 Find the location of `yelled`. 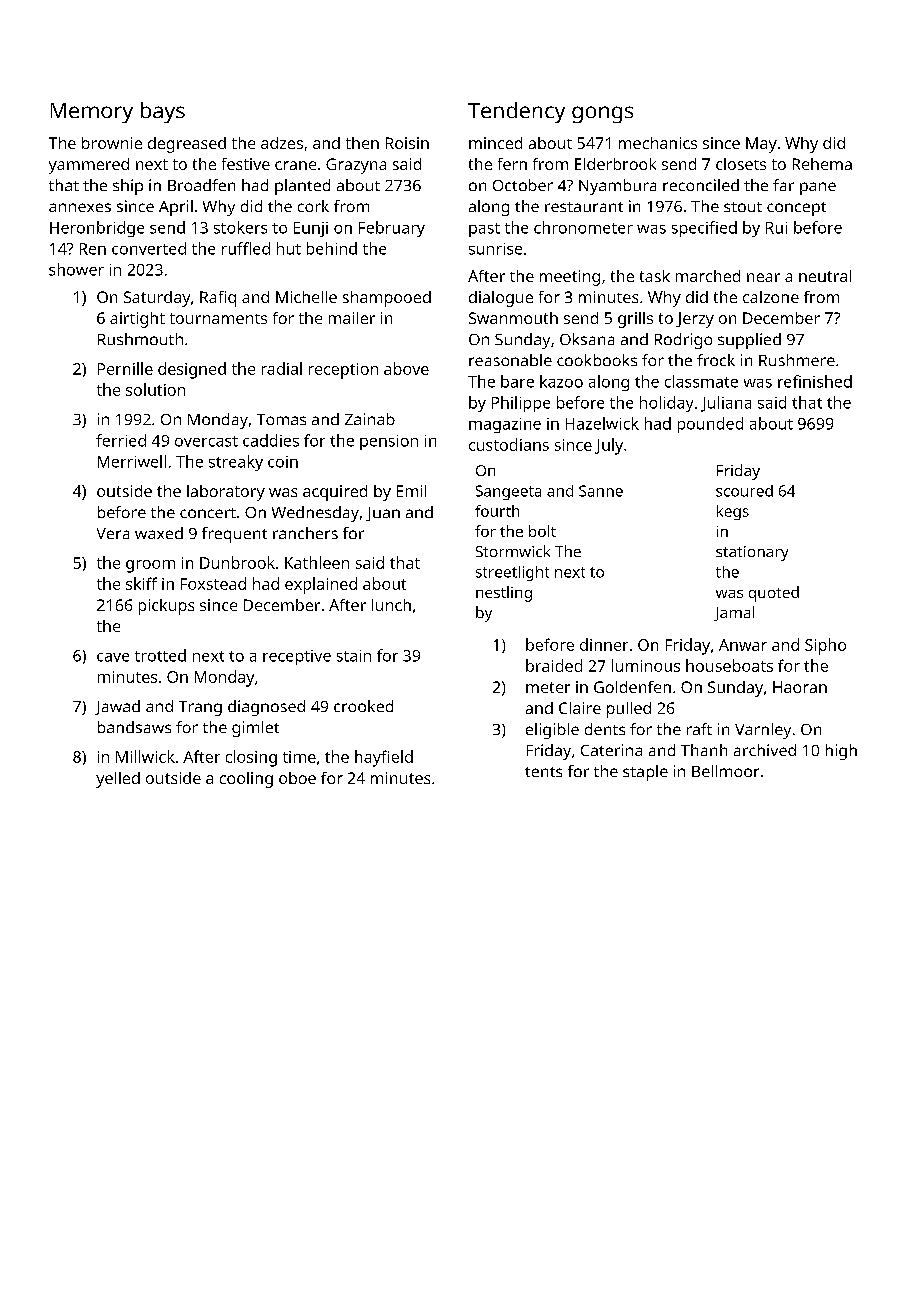

yelled is located at coordinates (118, 780).
